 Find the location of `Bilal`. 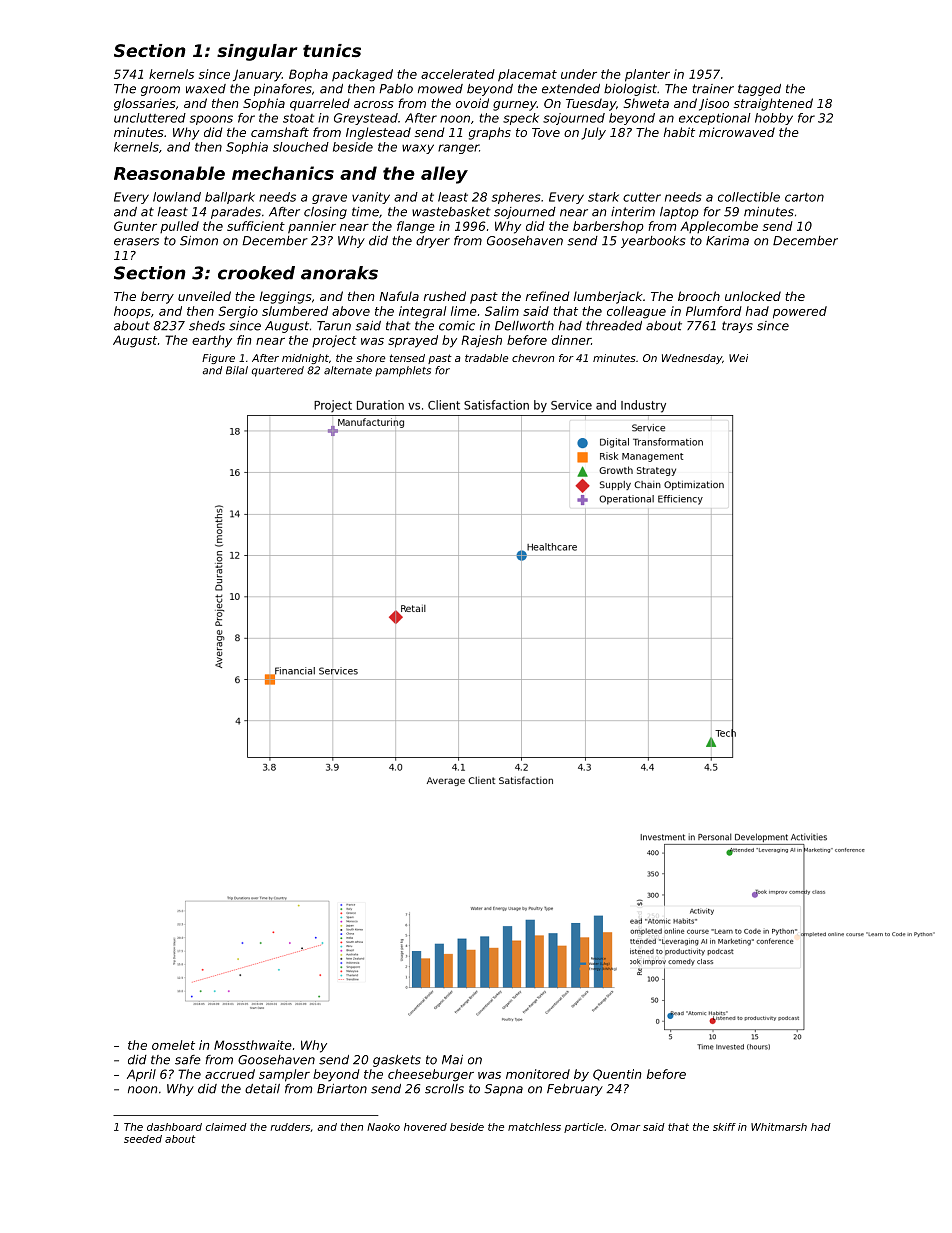

Bilal is located at coordinates (237, 370).
